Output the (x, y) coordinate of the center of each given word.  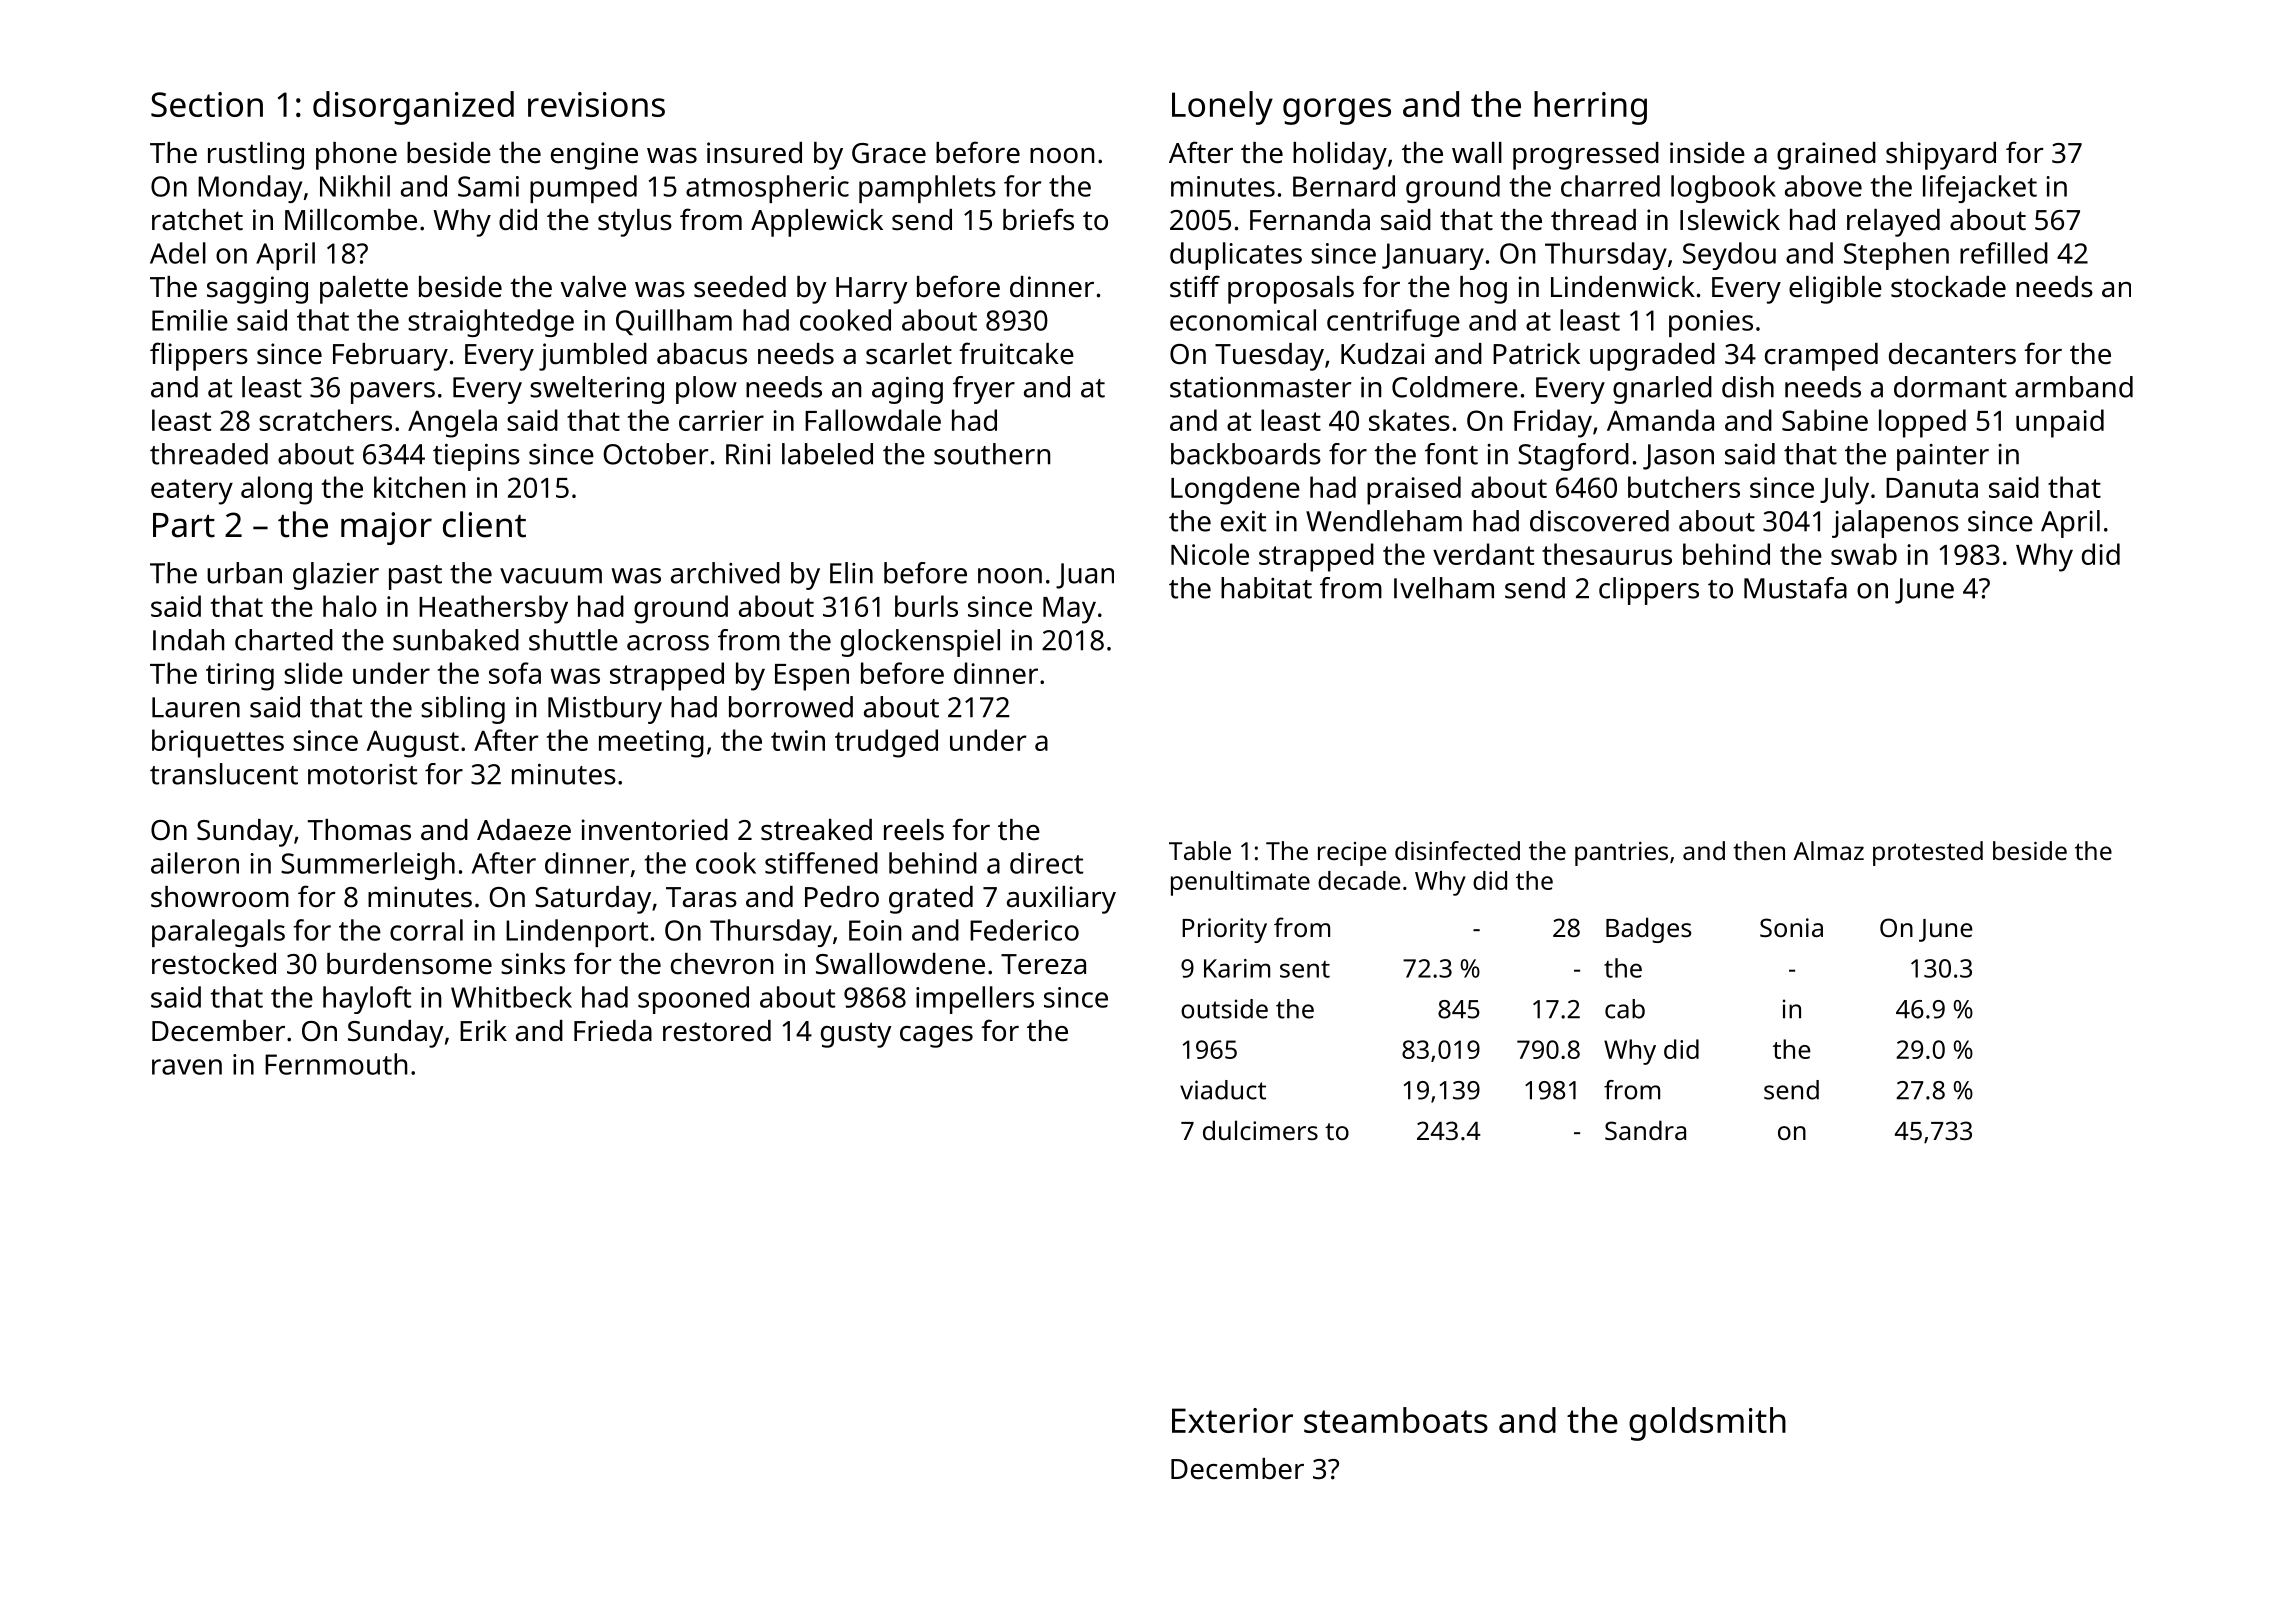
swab (1864, 554)
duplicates (1236, 256)
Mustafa (1795, 588)
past (415, 577)
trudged (886, 743)
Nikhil (355, 186)
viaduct (1223, 1090)
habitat (1266, 588)
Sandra (1645, 1130)
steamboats (1396, 1420)
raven (187, 1067)
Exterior (1232, 1420)
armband (2074, 387)
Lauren (196, 707)
